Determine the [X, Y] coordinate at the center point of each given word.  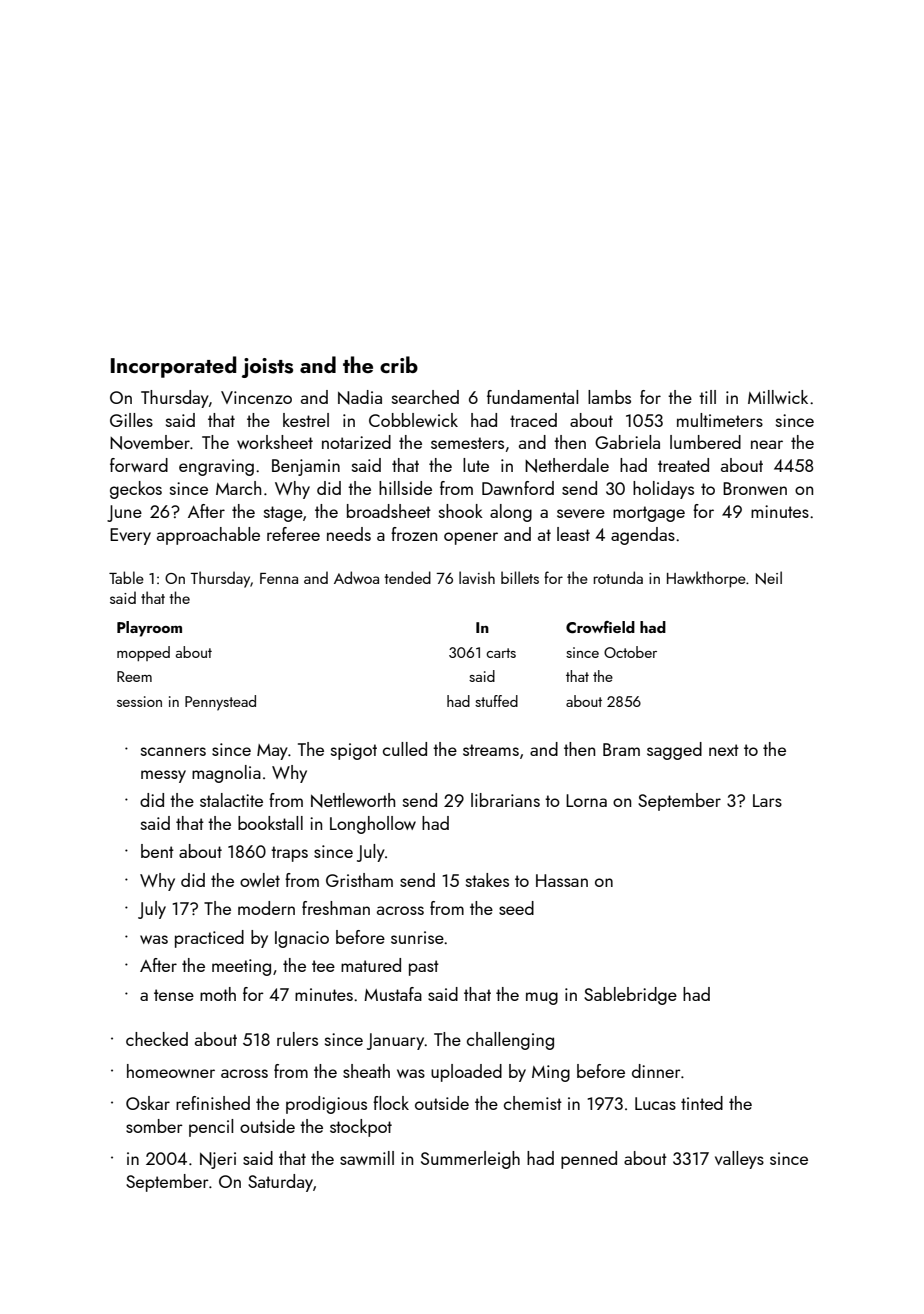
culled [405, 749]
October [630, 652]
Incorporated [173, 367]
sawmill [367, 1158]
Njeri [218, 1160]
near [767, 444]
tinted [702, 1103]
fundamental [532, 397]
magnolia [226, 774]
